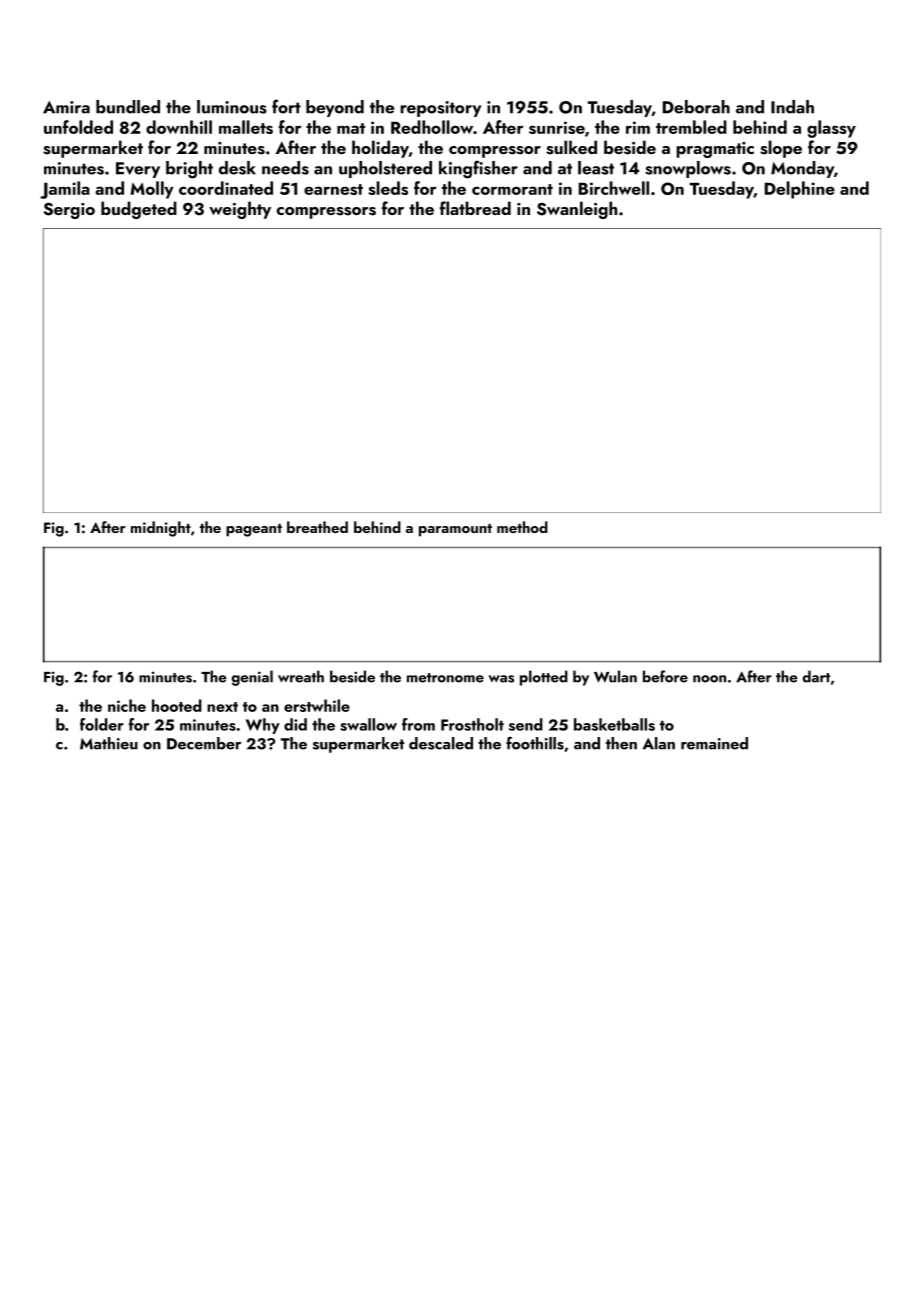 Image resolution: width=924 pixels, height=1308 pixels. I want to click on midnight, so click(161, 529).
